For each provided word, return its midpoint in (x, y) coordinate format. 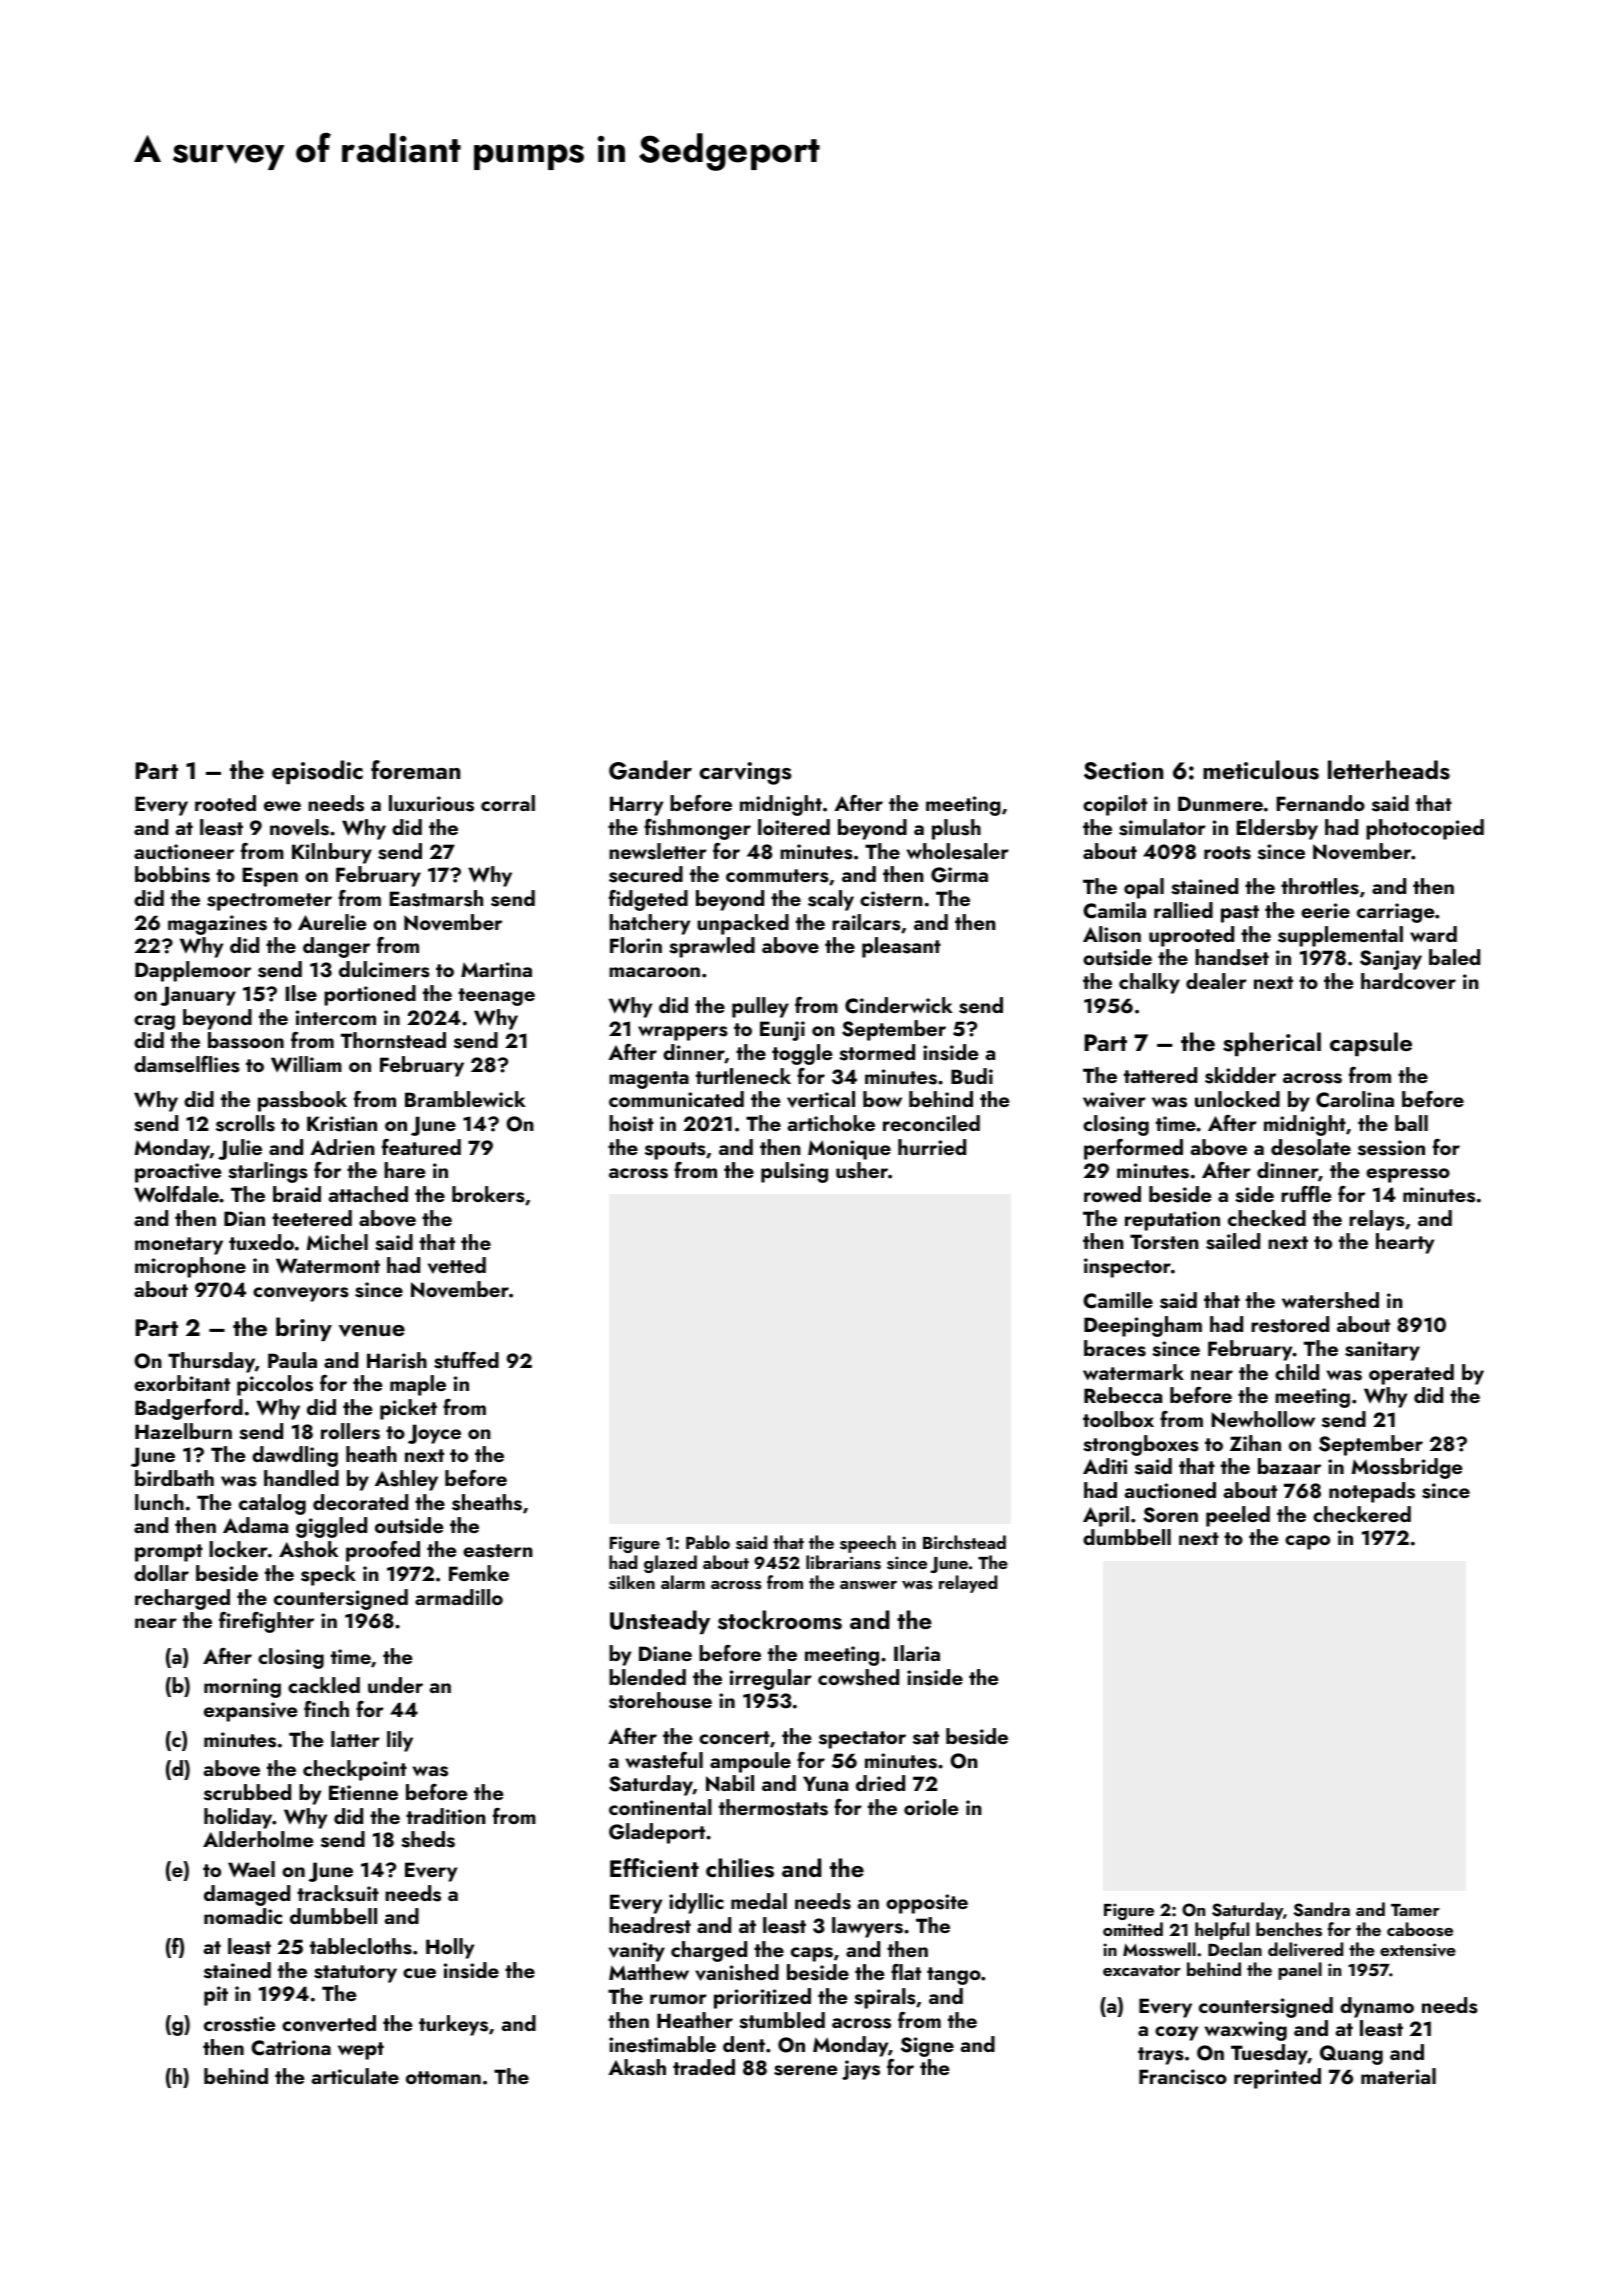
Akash (637, 2067)
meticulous (1261, 770)
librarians (843, 1562)
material (1398, 2076)
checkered (1362, 1514)
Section (1123, 771)
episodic (317, 772)
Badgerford (189, 1409)
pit (216, 1996)
